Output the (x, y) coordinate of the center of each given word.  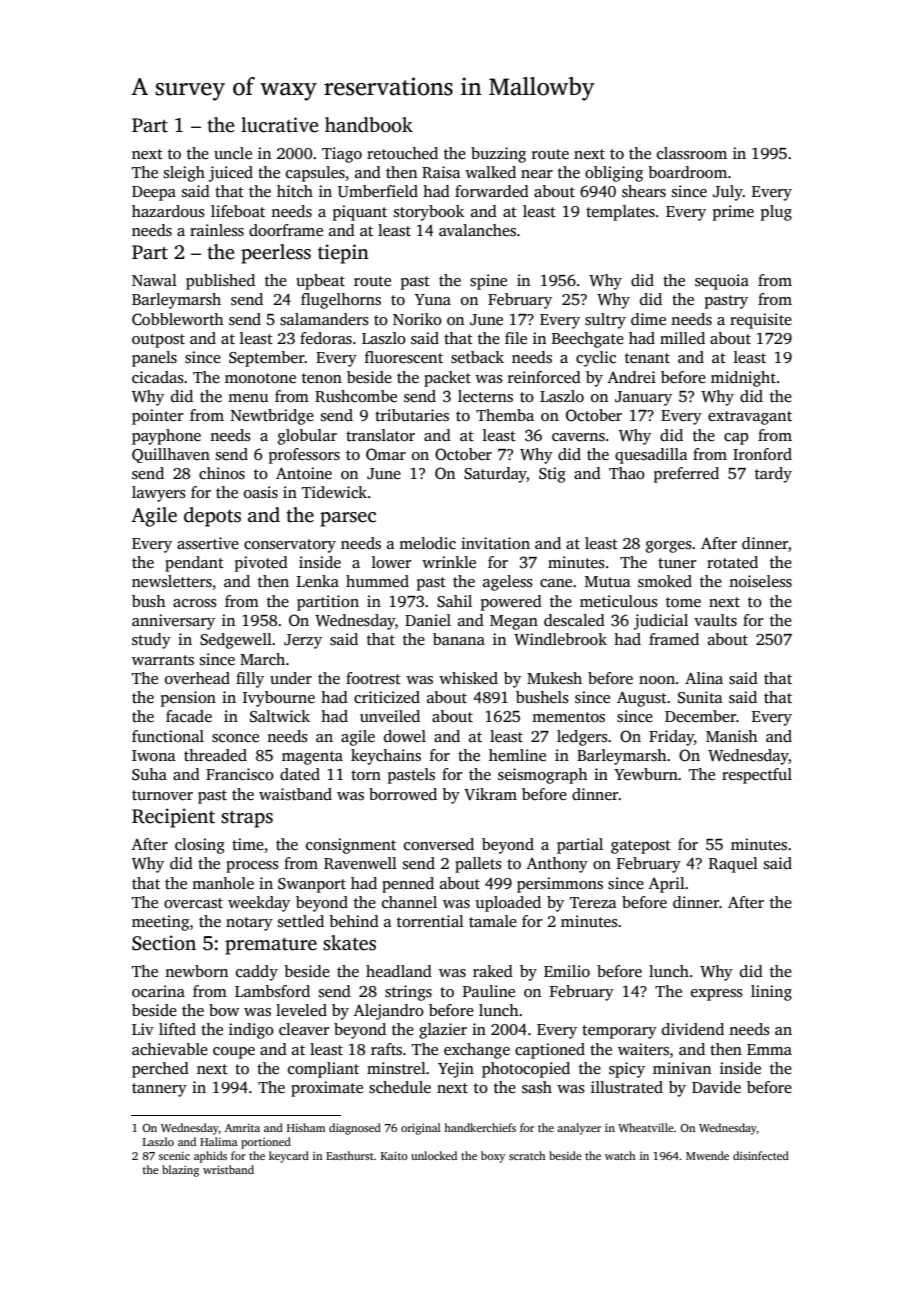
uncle (233, 153)
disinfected (761, 1155)
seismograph (542, 776)
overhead (197, 678)
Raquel (733, 865)
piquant (360, 213)
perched (160, 1070)
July (728, 193)
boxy (493, 1157)
